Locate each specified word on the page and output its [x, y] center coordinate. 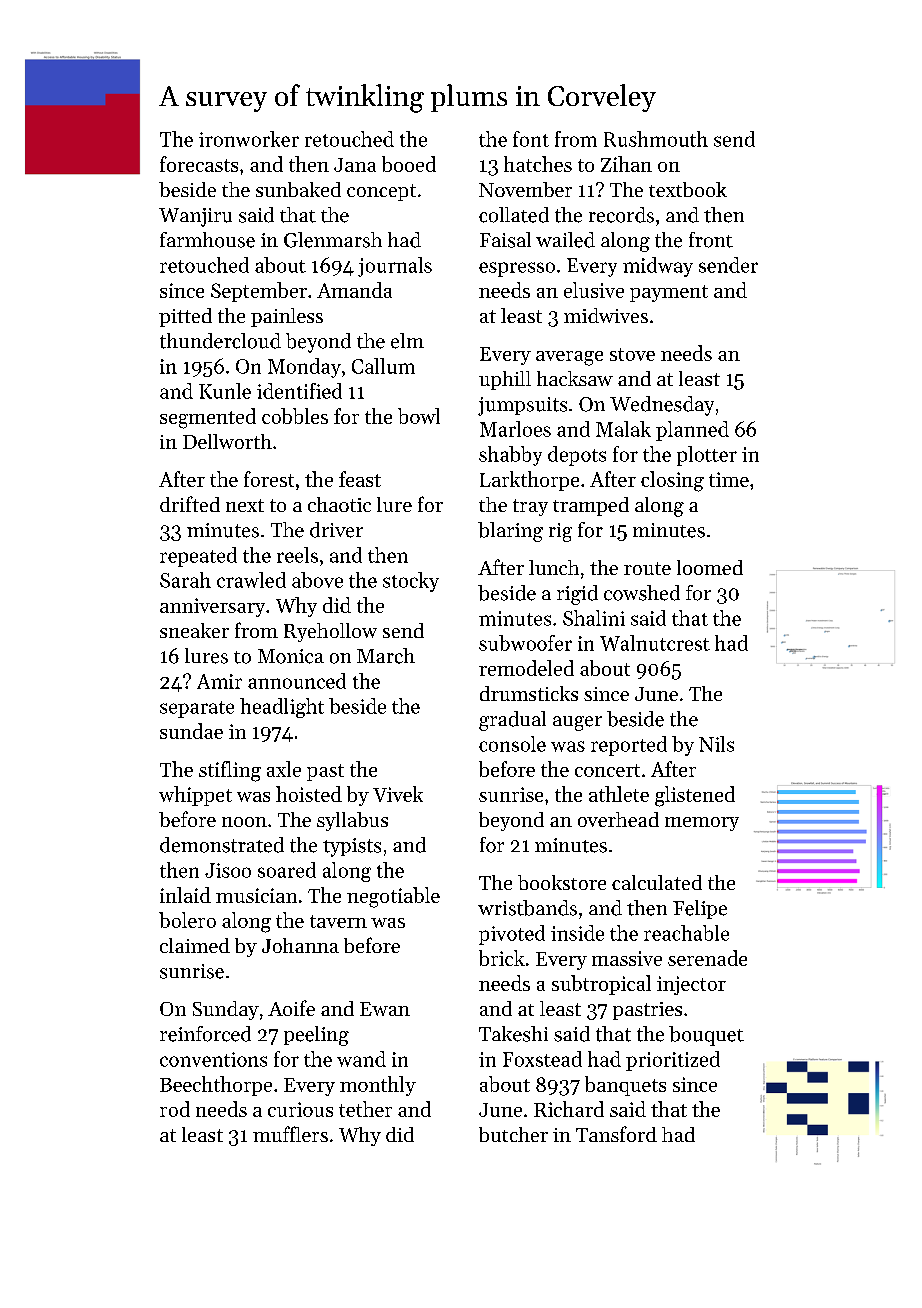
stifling [230, 771]
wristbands [527, 908]
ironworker [249, 139]
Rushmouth [656, 139]
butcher [513, 1134]
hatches [538, 164]
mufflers [290, 1134]
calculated [657, 882]
